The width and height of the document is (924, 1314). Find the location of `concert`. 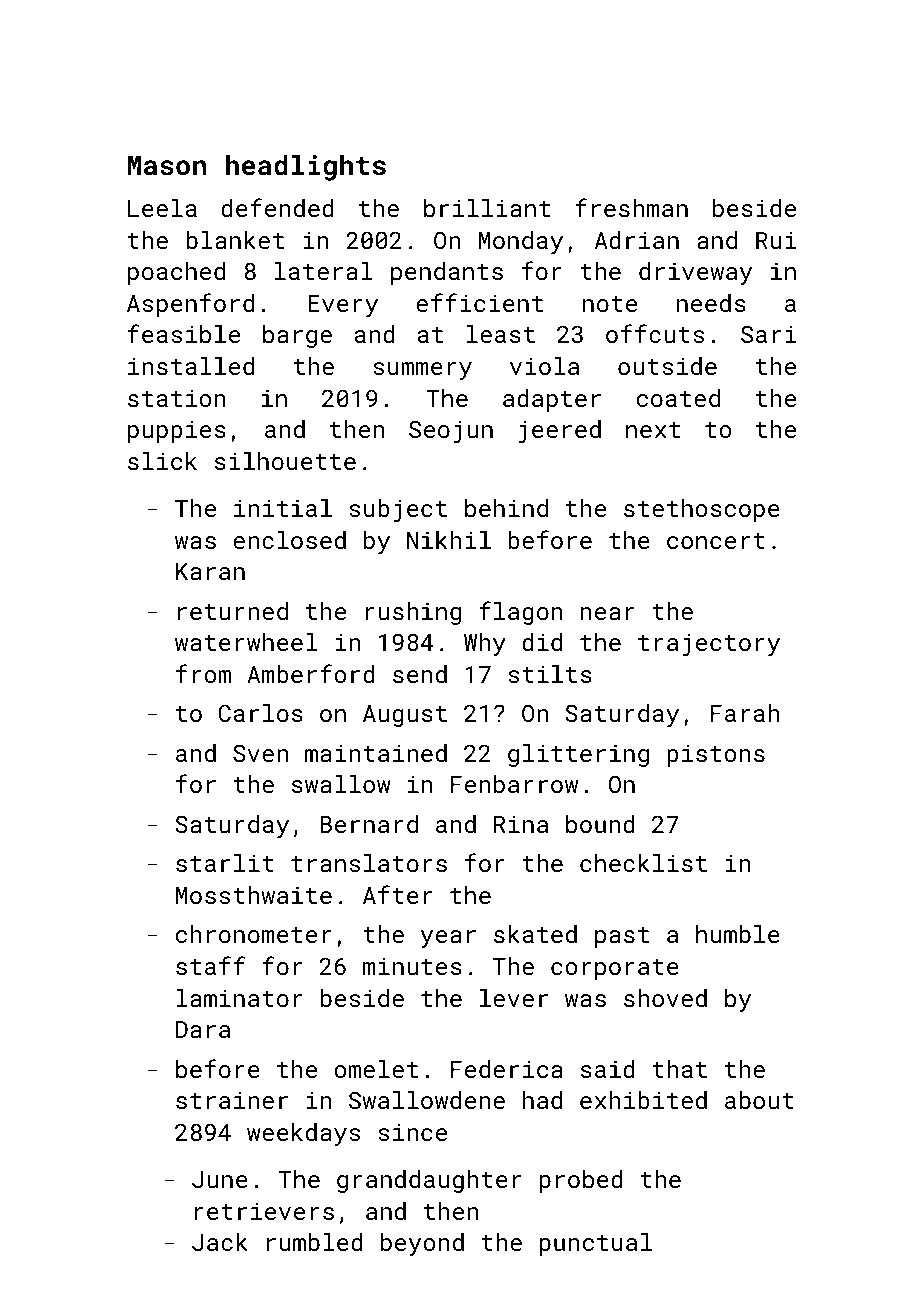

concert is located at coordinates (716, 541).
